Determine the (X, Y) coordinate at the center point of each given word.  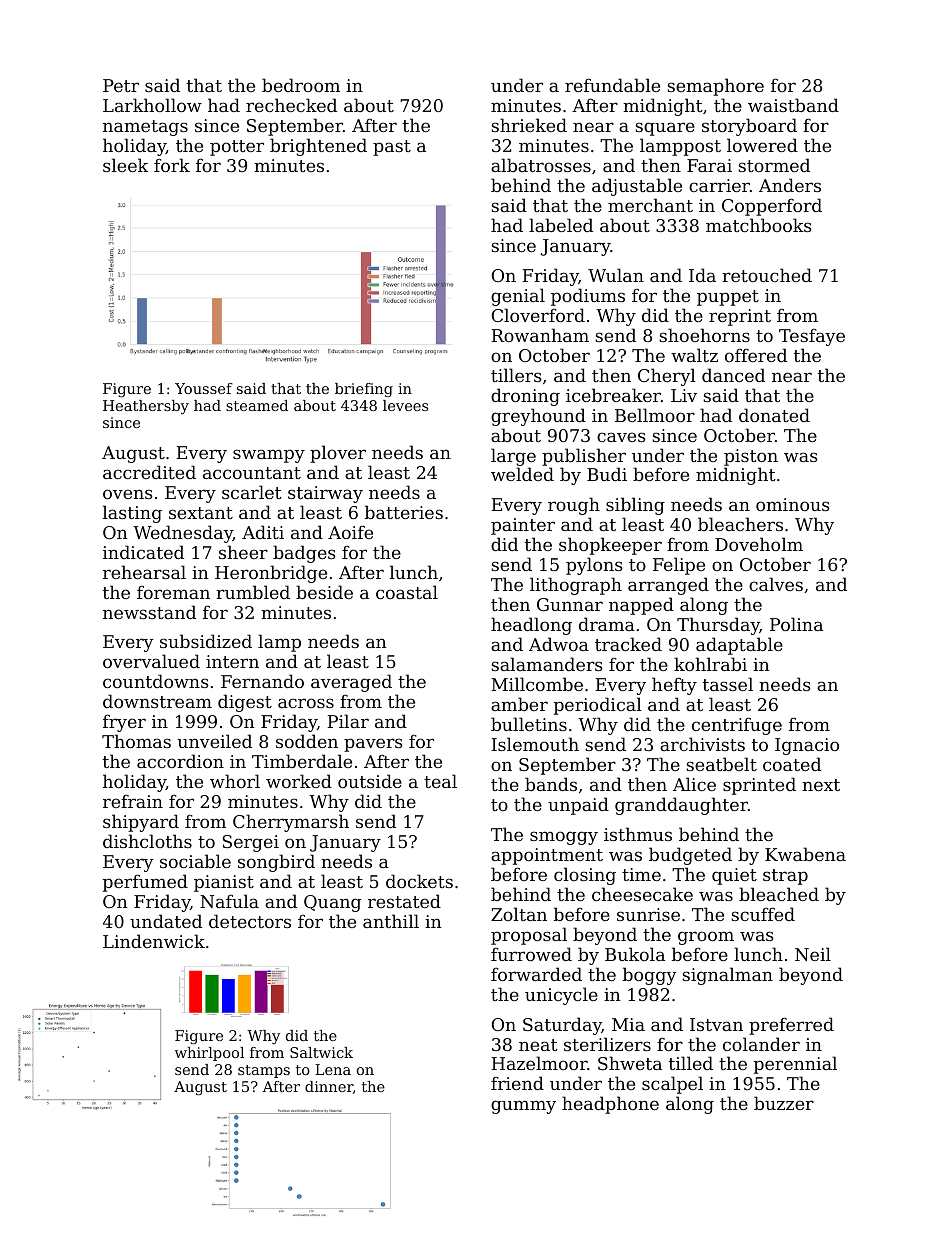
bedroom (301, 85)
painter (523, 526)
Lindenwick (154, 941)
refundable (612, 85)
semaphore (715, 87)
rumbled (253, 592)
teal (440, 781)
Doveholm (759, 544)
